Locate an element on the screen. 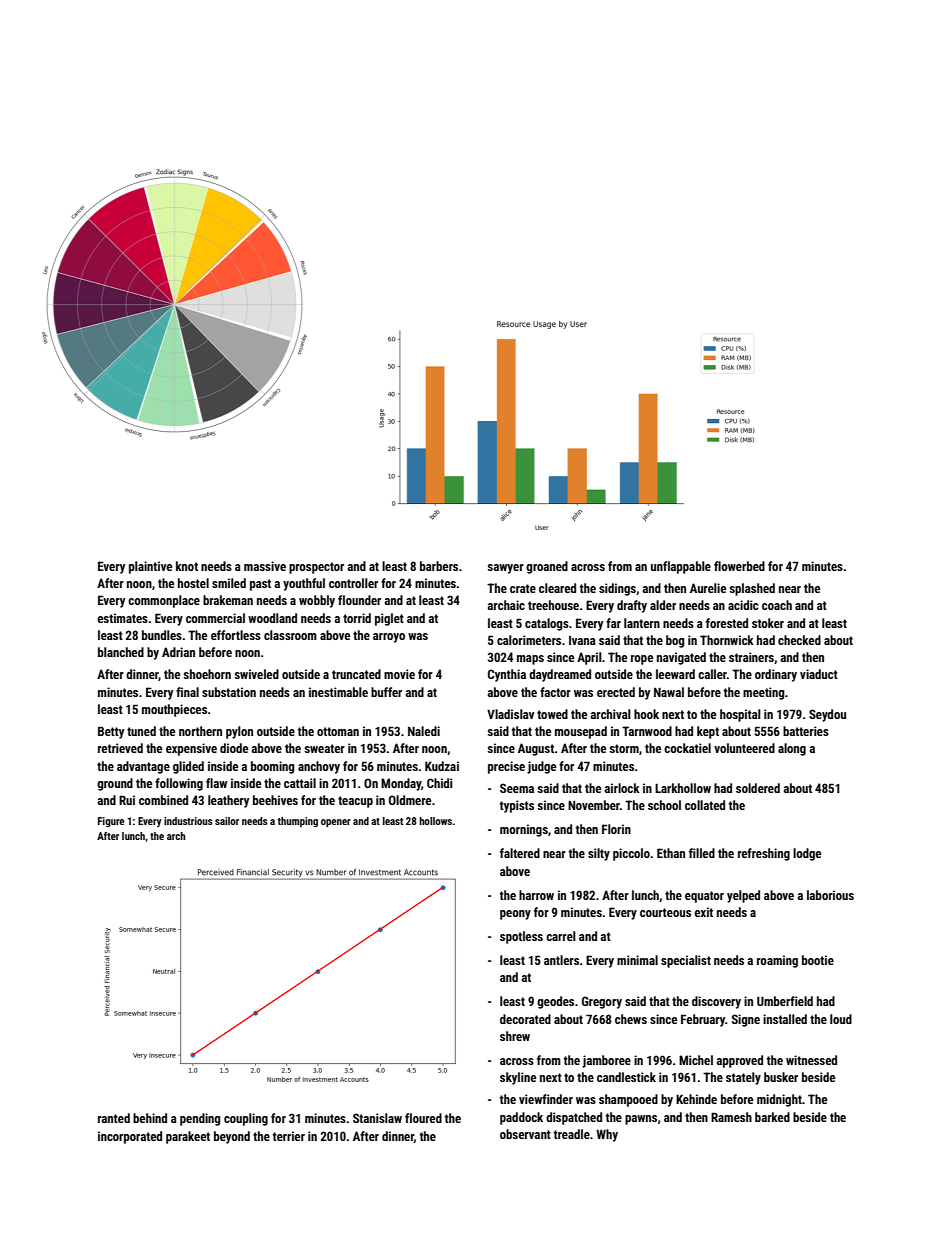 The width and height of the screenshot is (952, 1233). ranted is located at coordinates (114, 1118).
